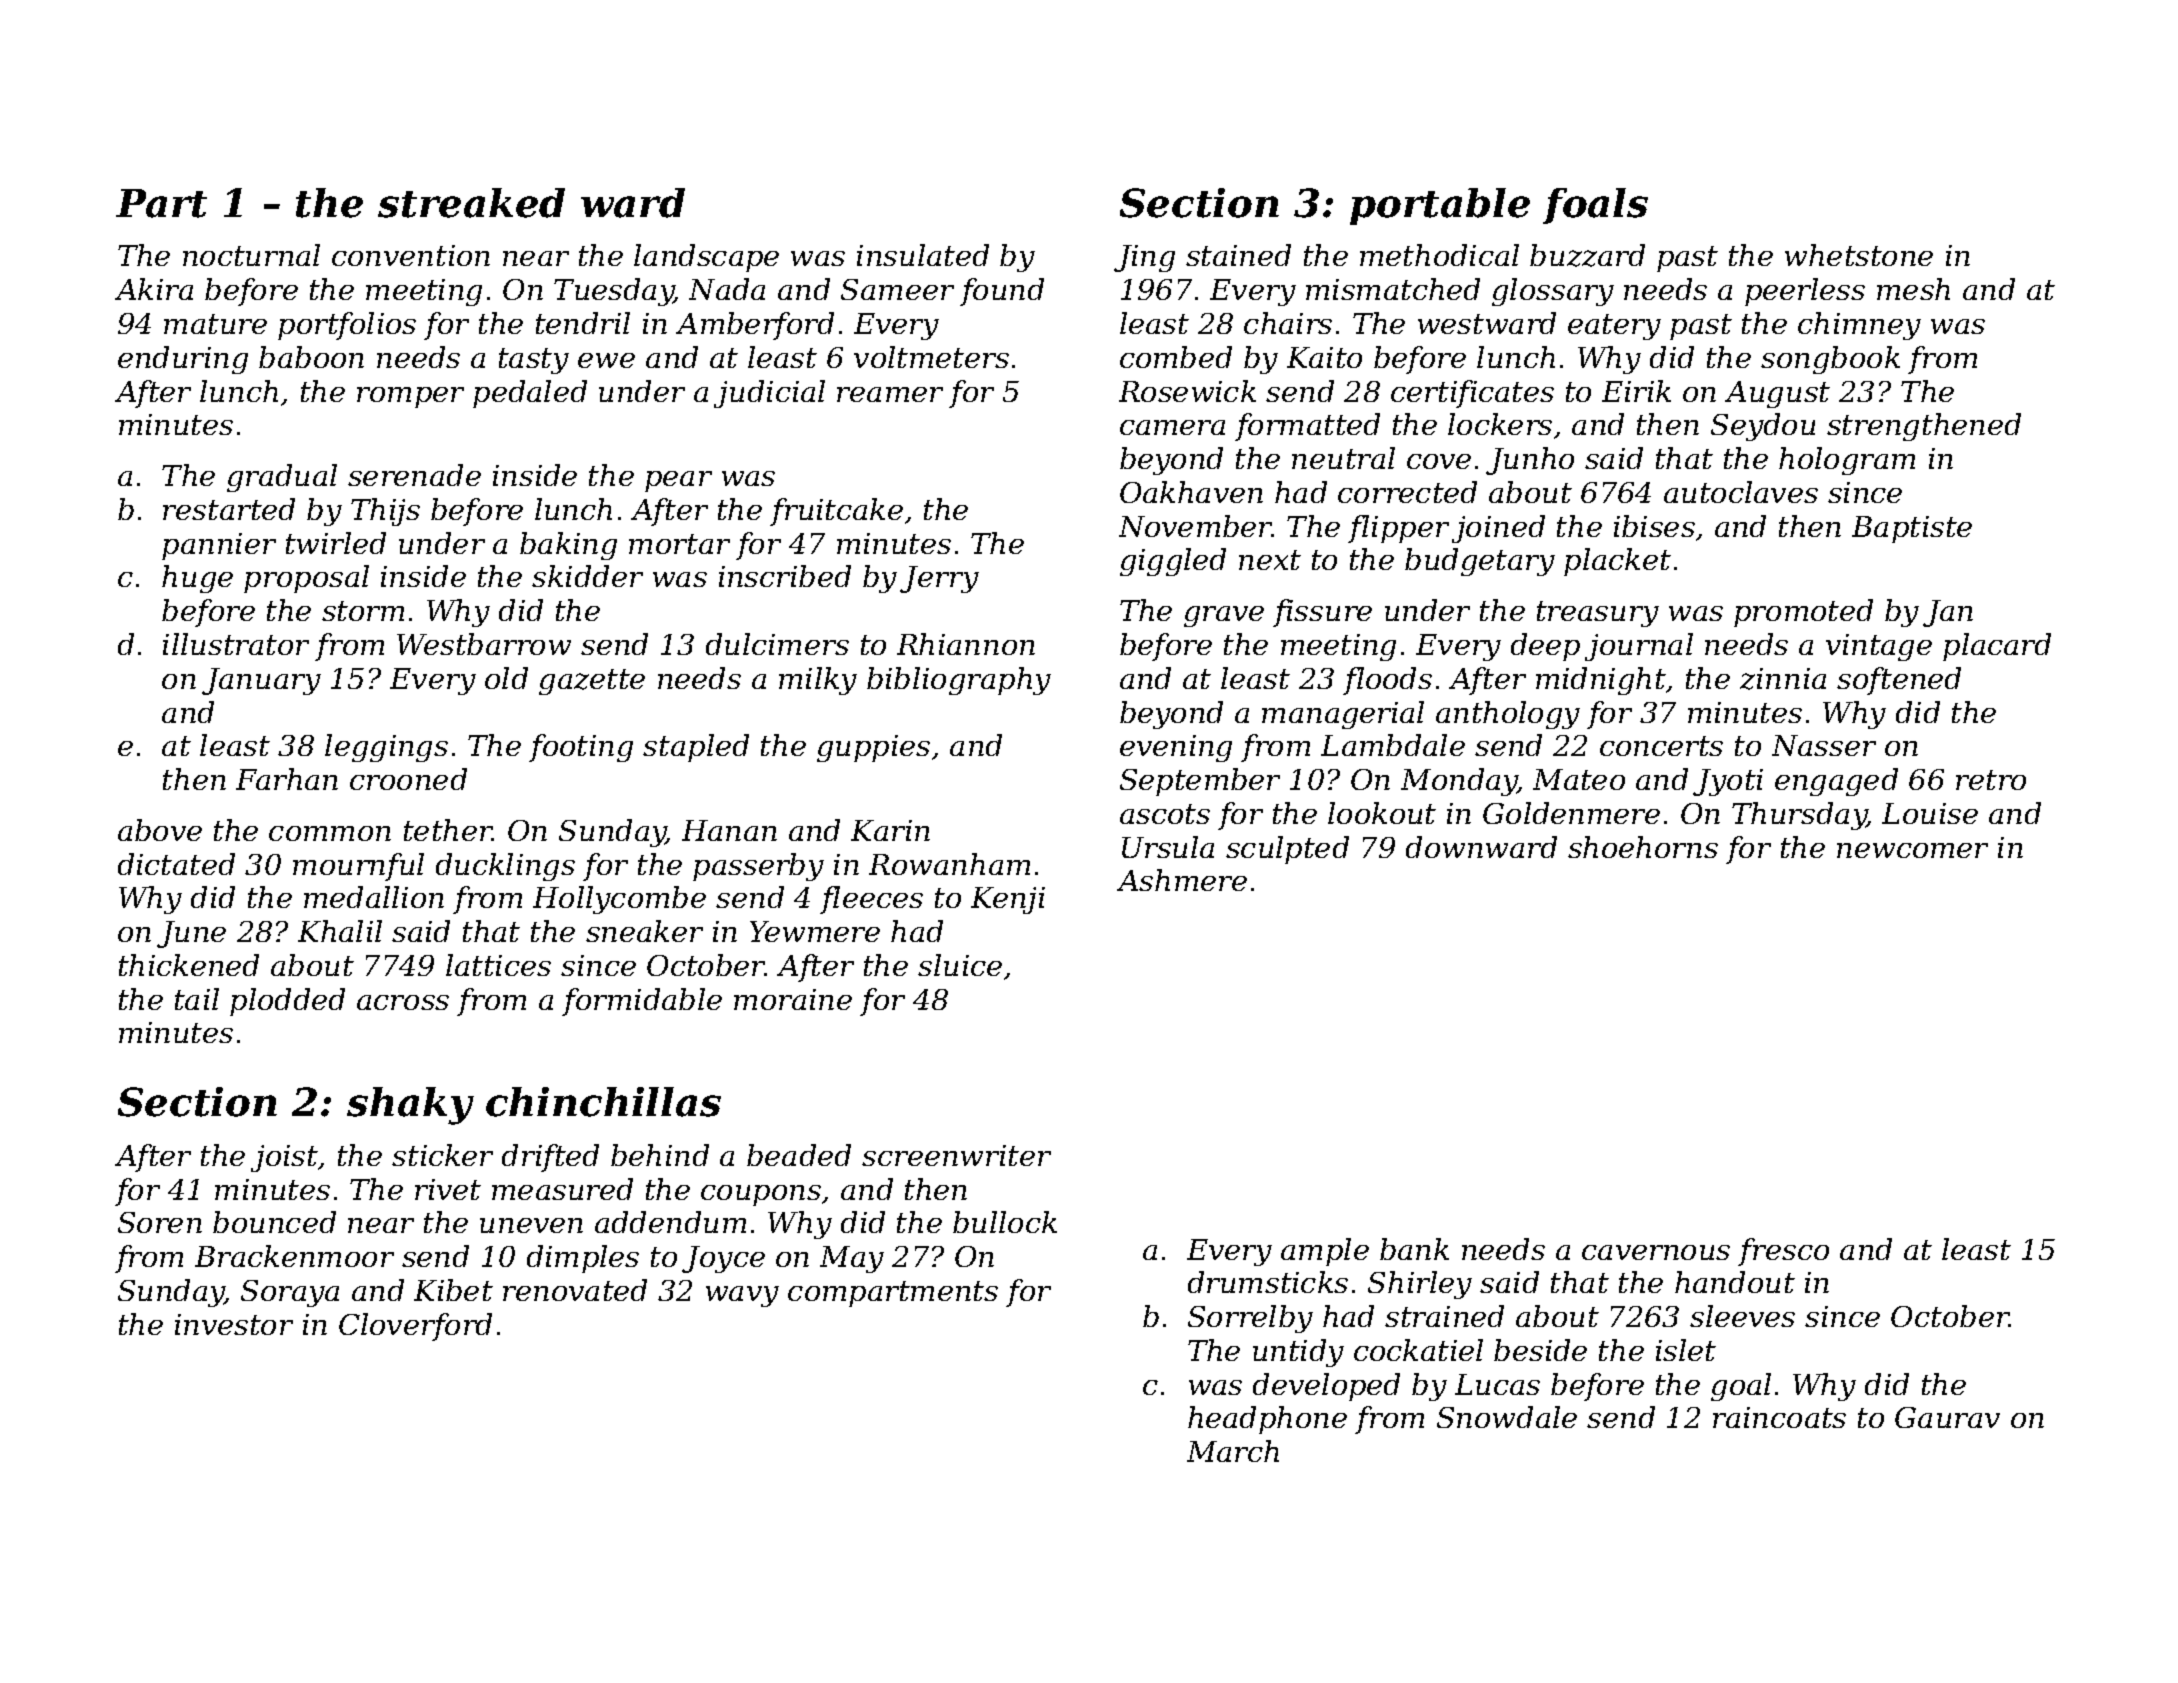 The width and height of the image is (2178, 1683). What do you see at coordinates (956, 1155) in the image?
I see `screenwriter` at bounding box center [956, 1155].
